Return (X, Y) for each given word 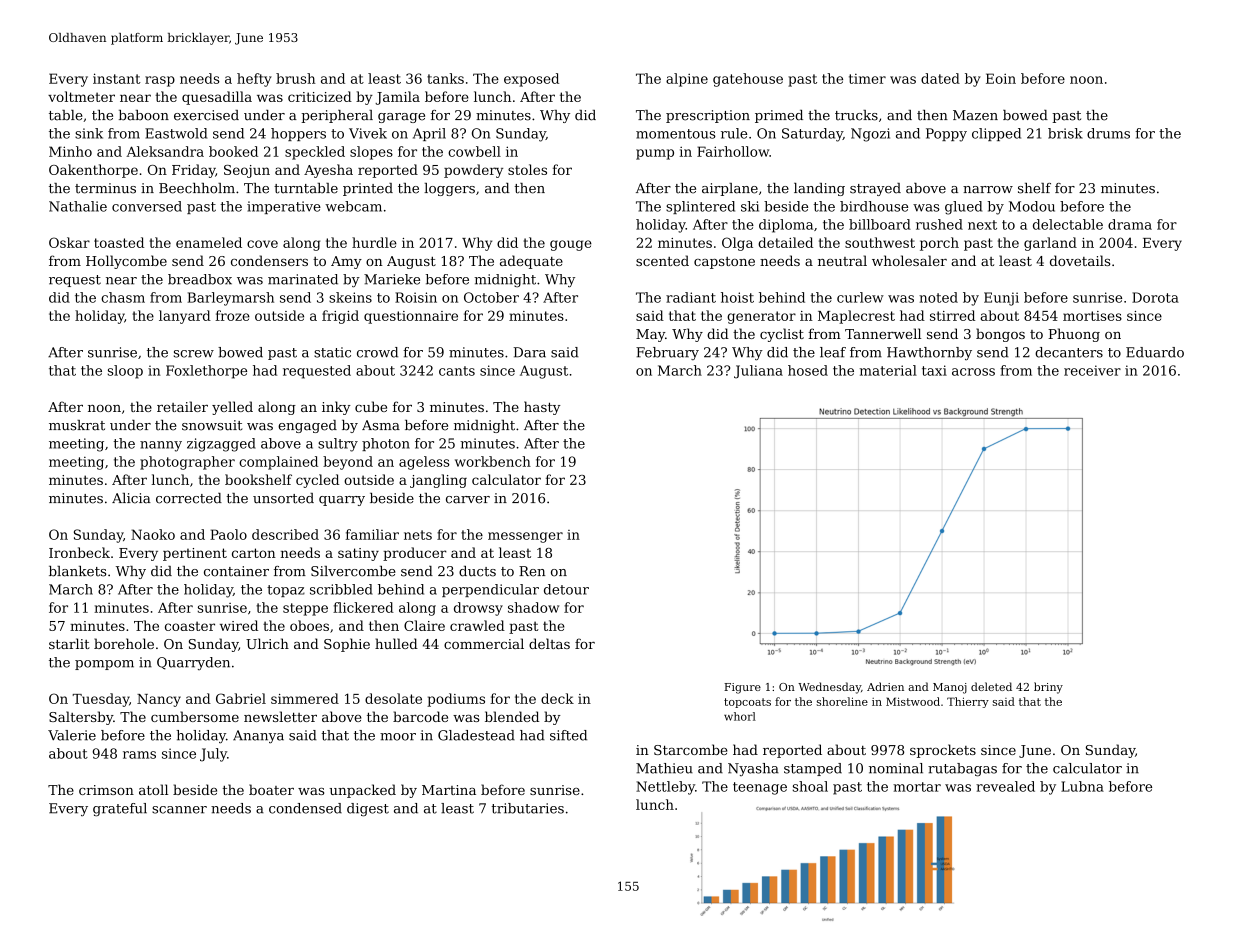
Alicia (131, 498)
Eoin (1001, 78)
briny (1048, 688)
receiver (1092, 370)
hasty (542, 408)
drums (1108, 133)
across (973, 372)
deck (557, 698)
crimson (106, 790)
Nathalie (78, 206)
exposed (531, 80)
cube (371, 406)
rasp (160, 81)
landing (819, 189)
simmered (305, 698)
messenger (525, 537)
